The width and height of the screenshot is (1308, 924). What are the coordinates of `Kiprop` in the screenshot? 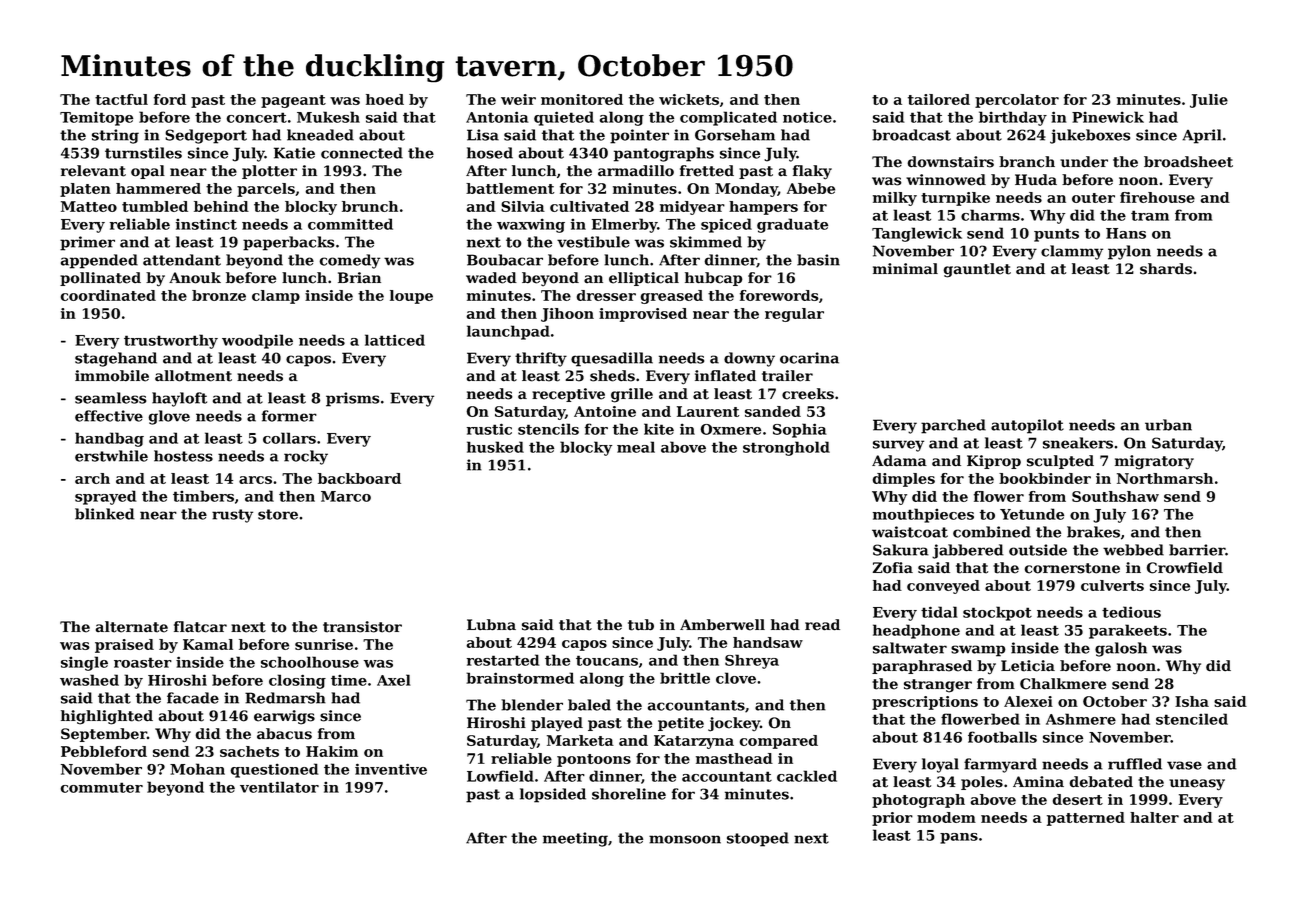 It's located at (994, 462).
